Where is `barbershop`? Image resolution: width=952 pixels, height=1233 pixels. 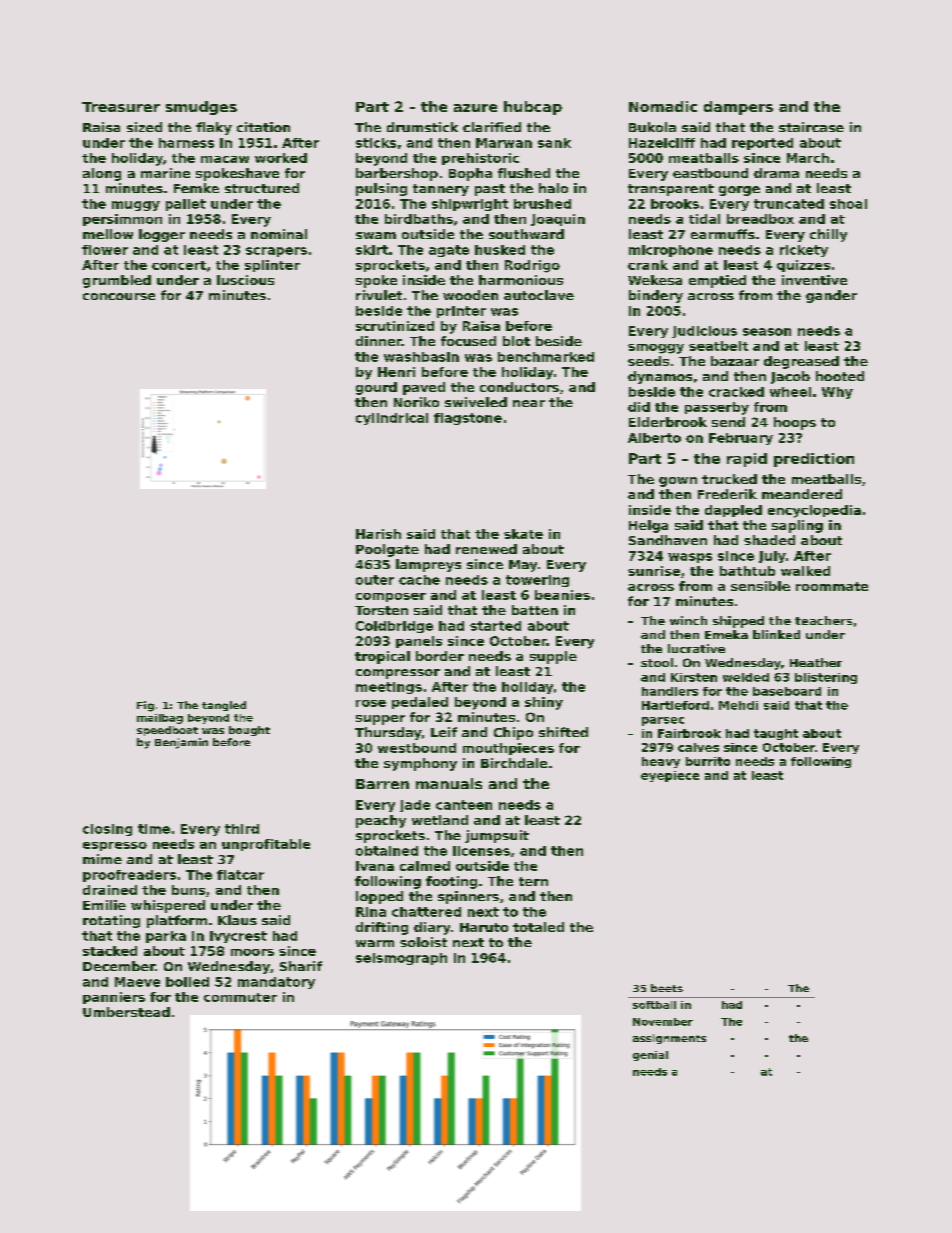 barbershop is located at coordinates (397, 174).
